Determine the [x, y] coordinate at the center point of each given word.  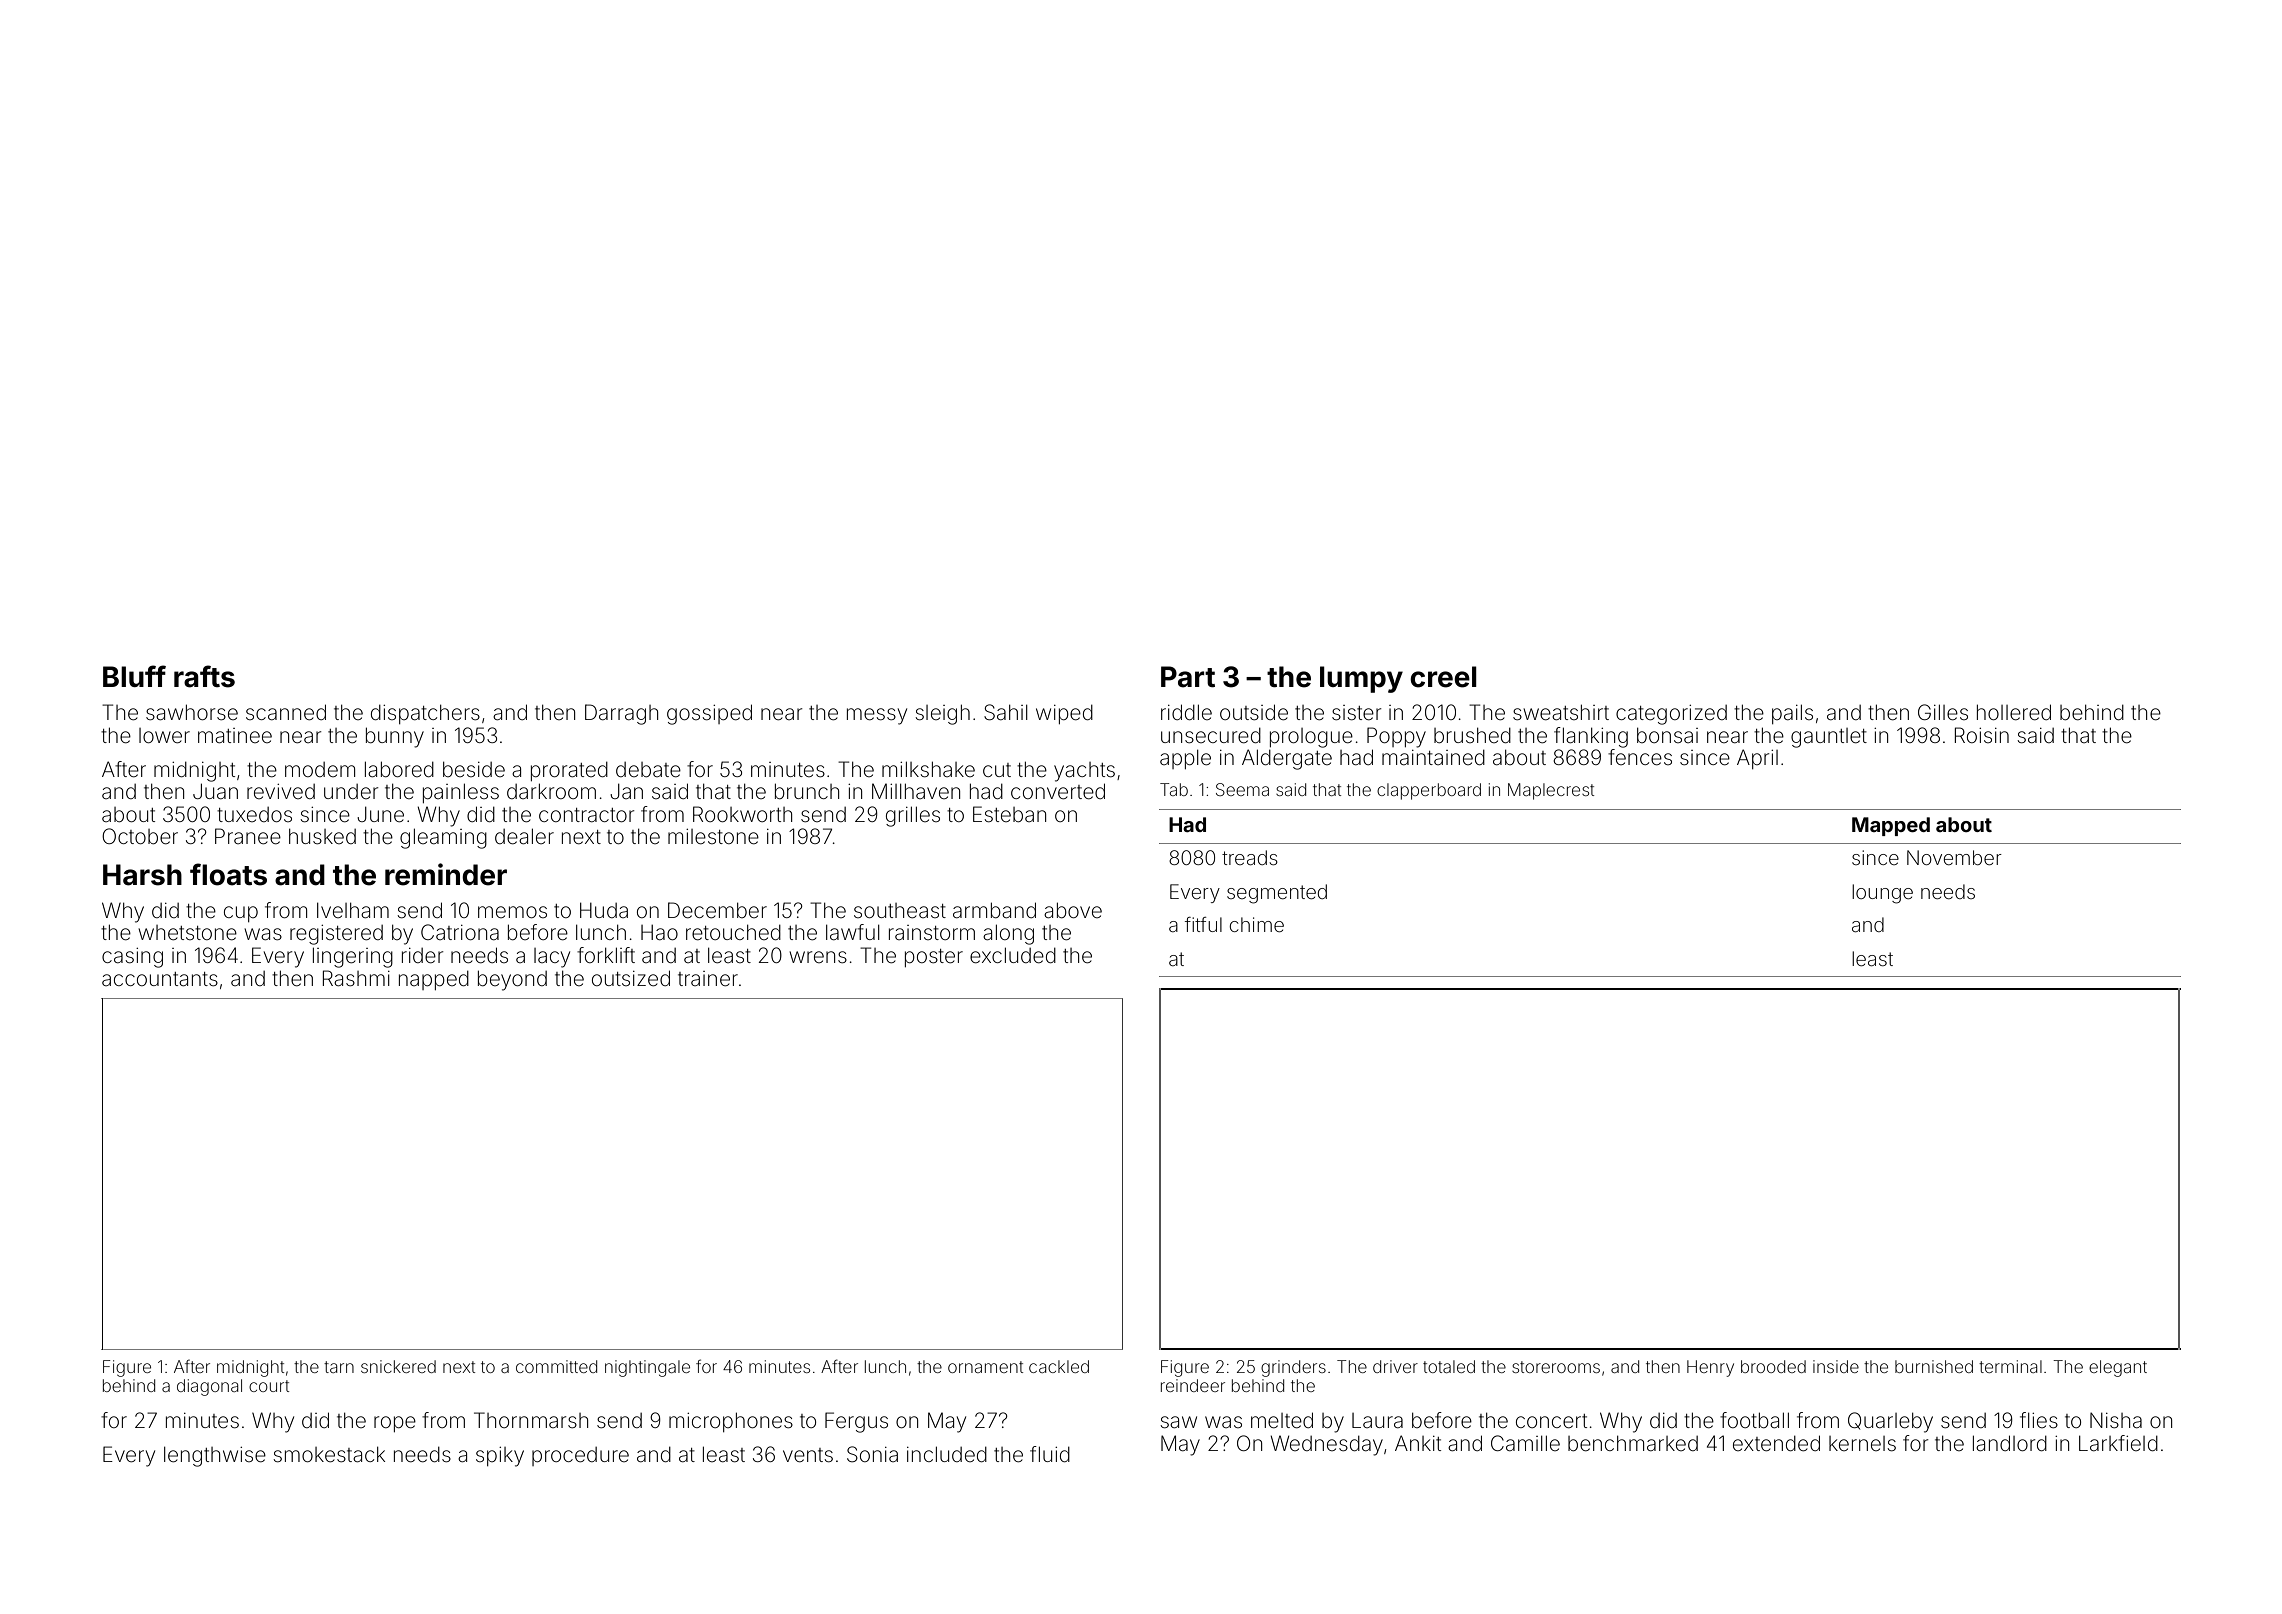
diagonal [209, 1387]
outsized [631, 978]
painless [461, 793]
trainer [708, 979]
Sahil [1006, 712]
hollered [2014, 712]
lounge [1882, 894]
